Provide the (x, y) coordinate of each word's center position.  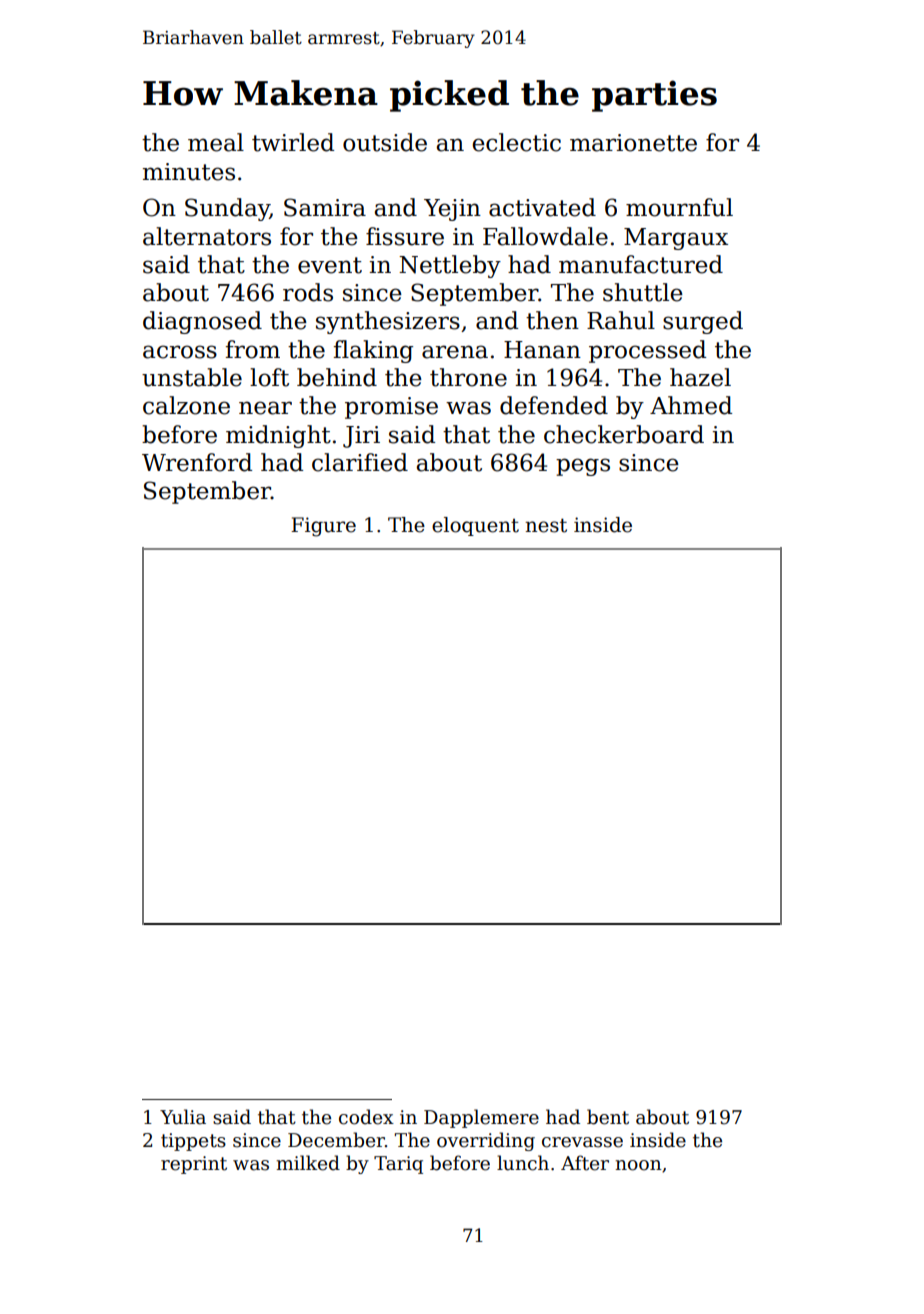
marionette (633, 143)
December (336, 1140)
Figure (323, 527)
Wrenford (197, 462)
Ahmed (691, 405)
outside (385, 142)
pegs (583, 467)
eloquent (475, 526)
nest (546, 525)
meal (216, 142)
